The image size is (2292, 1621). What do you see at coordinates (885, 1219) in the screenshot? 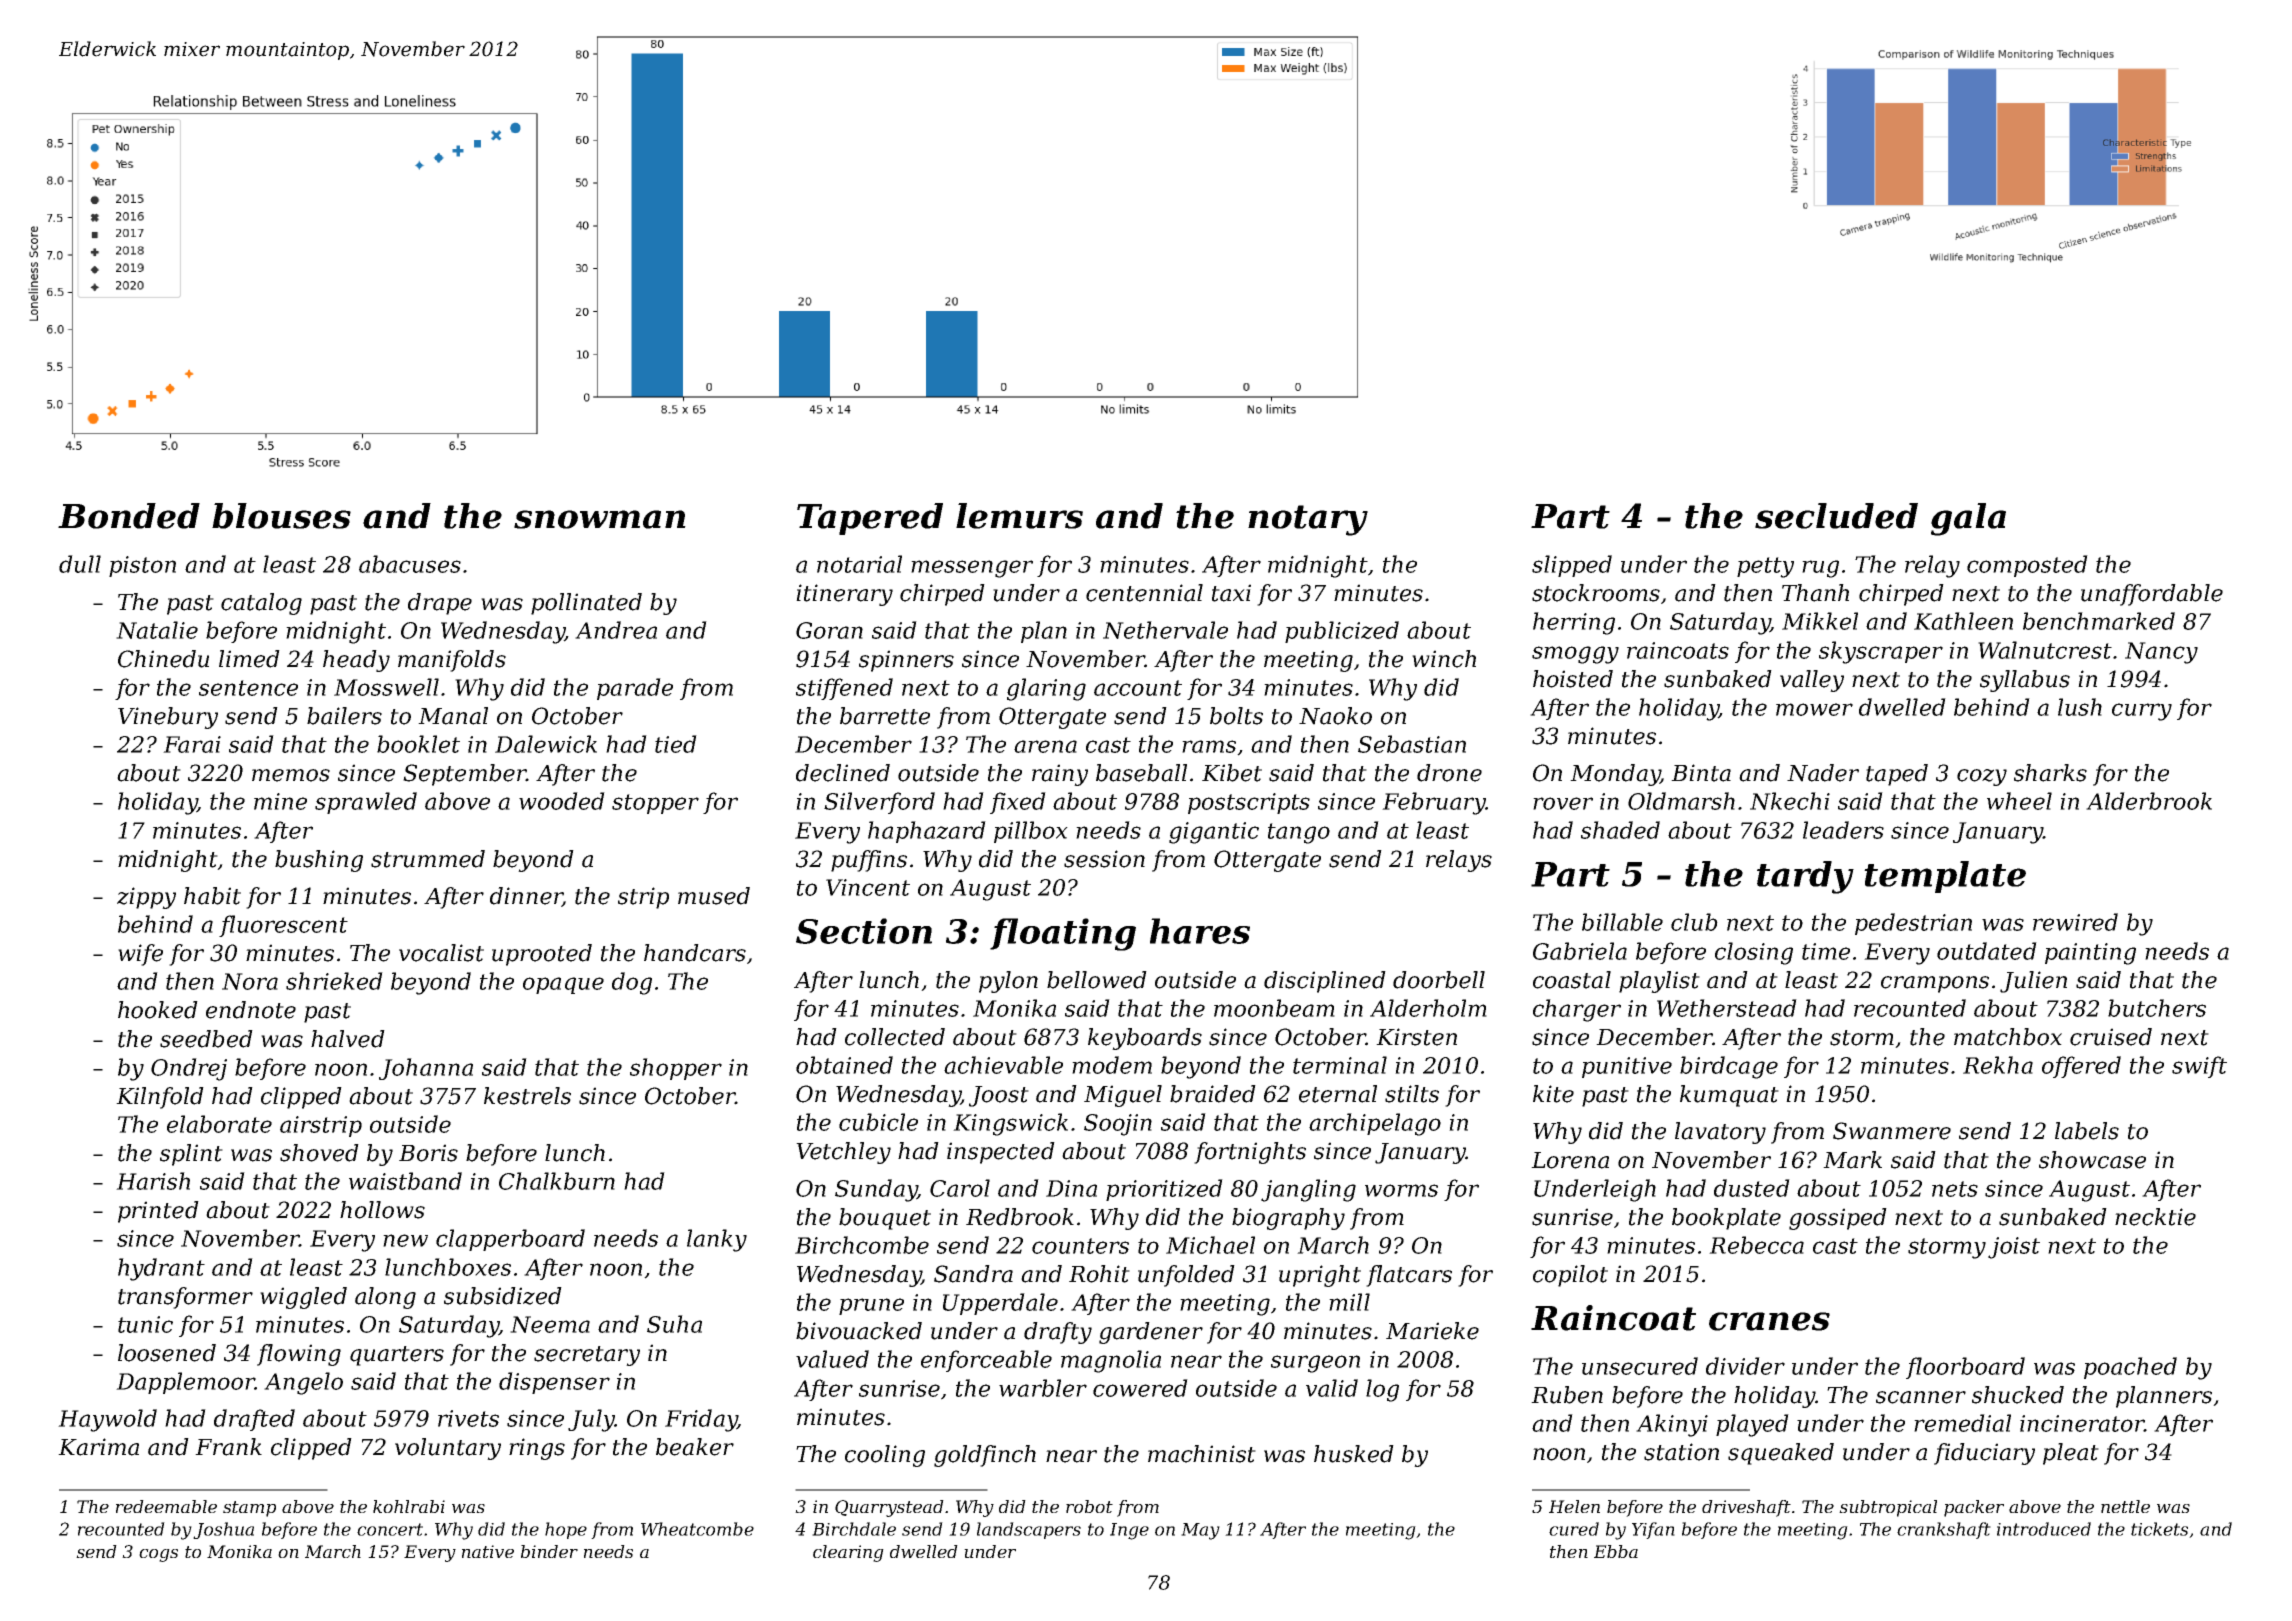
I see `bouquet` at bounding box center [885, 1219].
